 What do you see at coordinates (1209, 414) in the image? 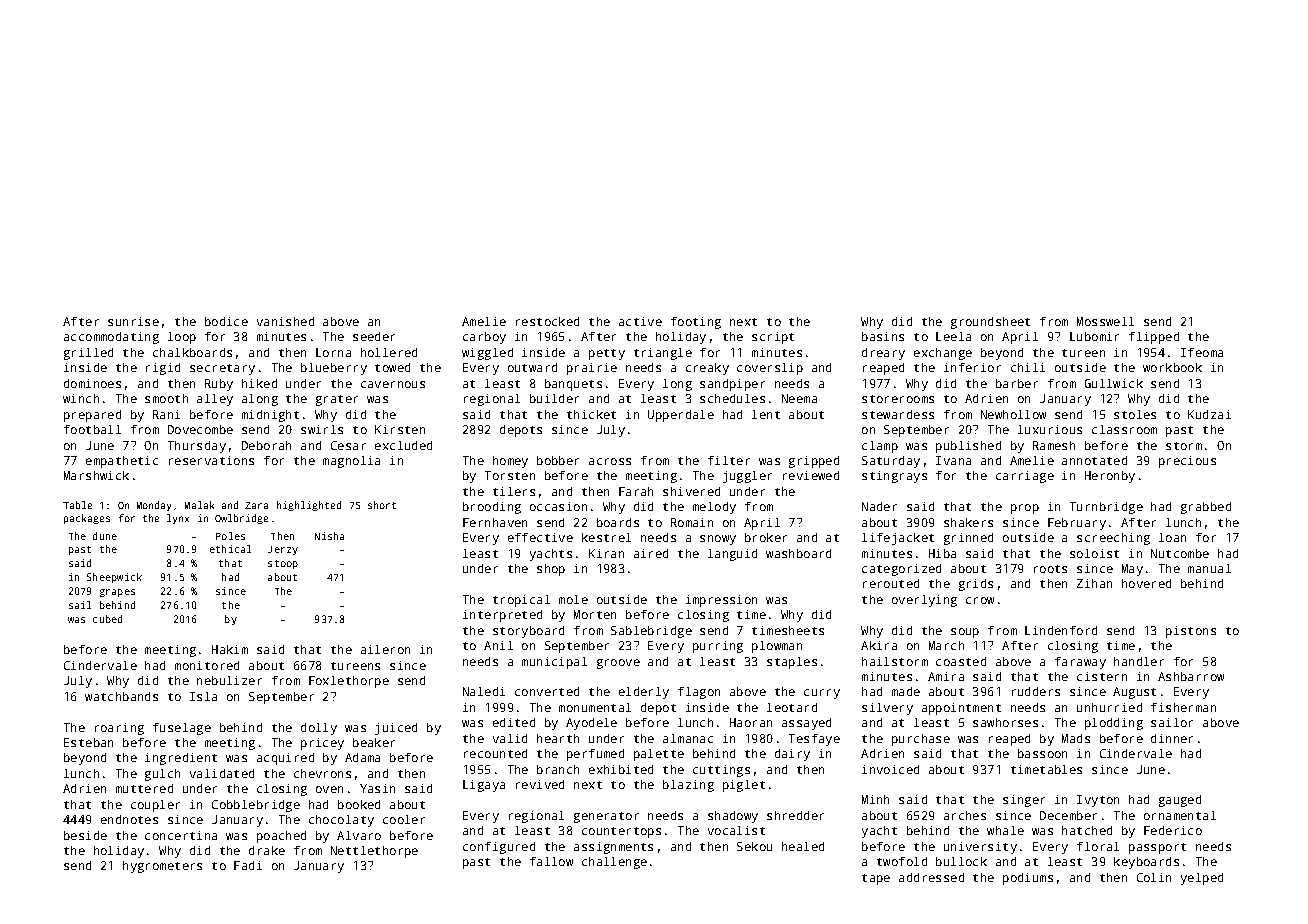
I see `Kudzai` at bounding box center [1209, 414].
